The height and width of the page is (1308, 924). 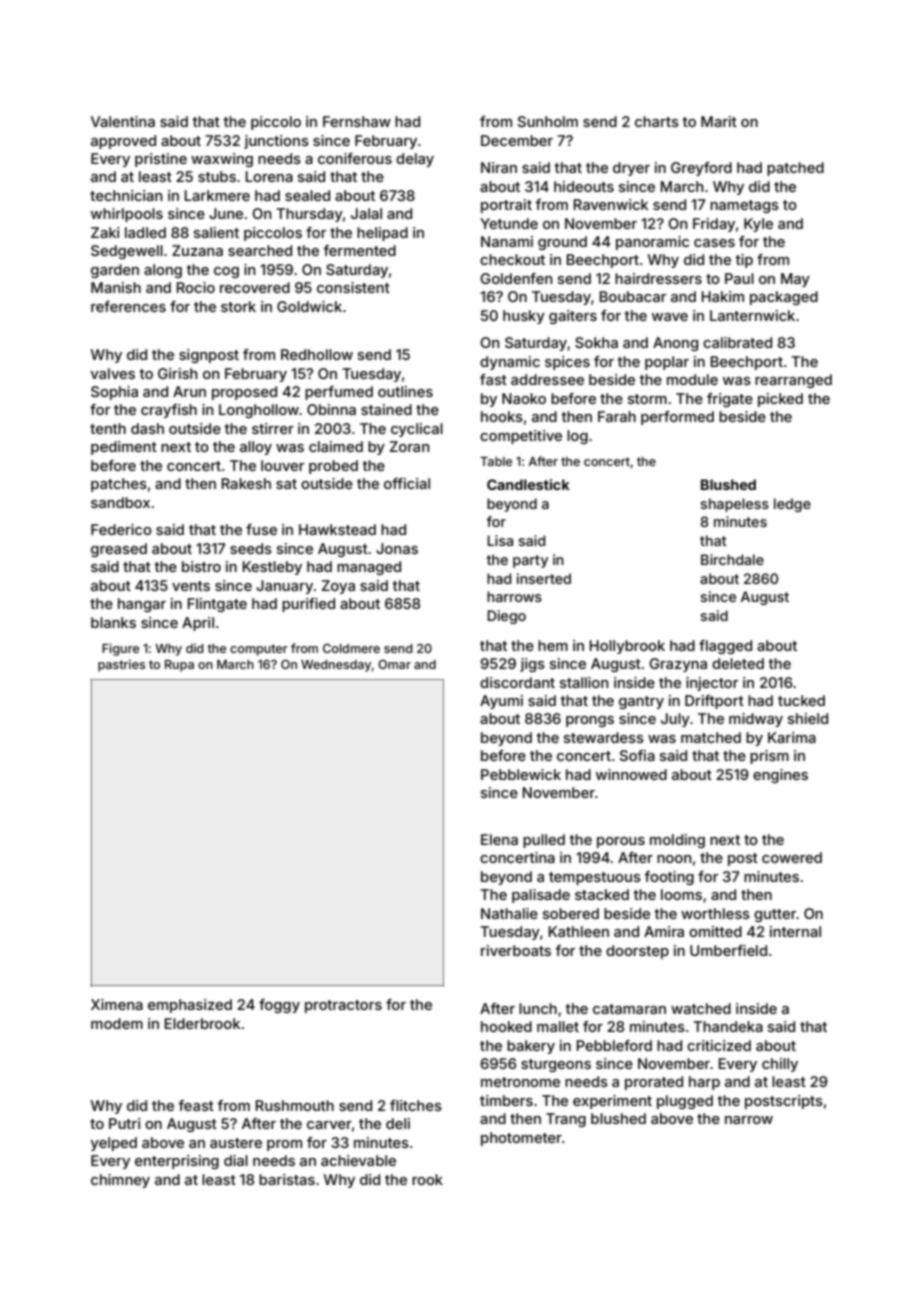 I want to click on salient, so click(x=216, y=232).
